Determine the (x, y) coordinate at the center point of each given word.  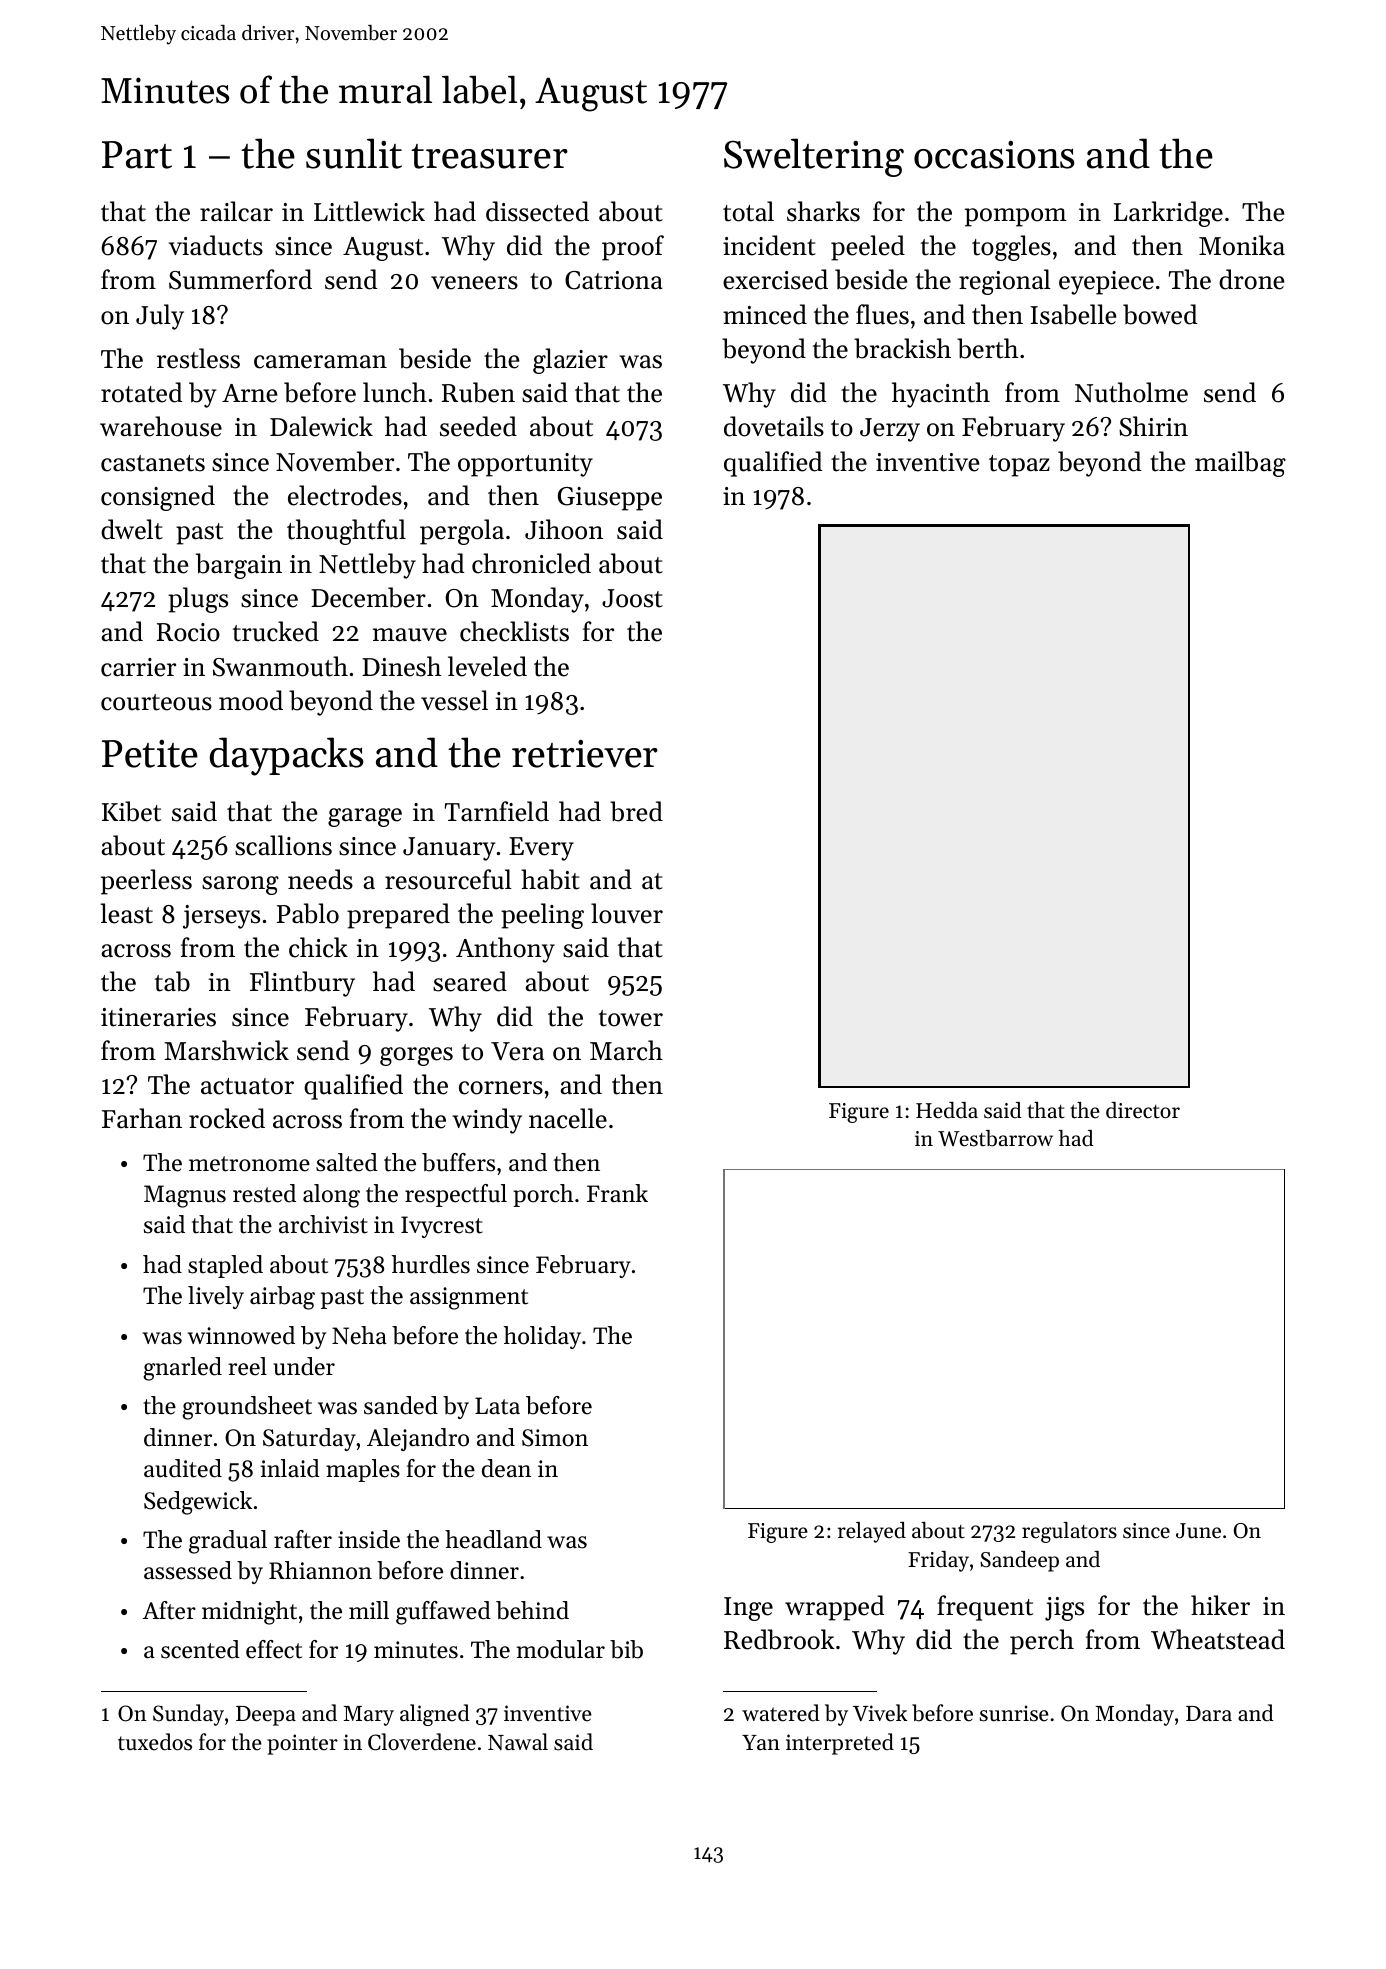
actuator (247, 1086)
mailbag (1240, 464)
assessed (188, 1570)
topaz (1019, 466)
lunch (395, 392)
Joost (632, 598)
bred (636, 811)
